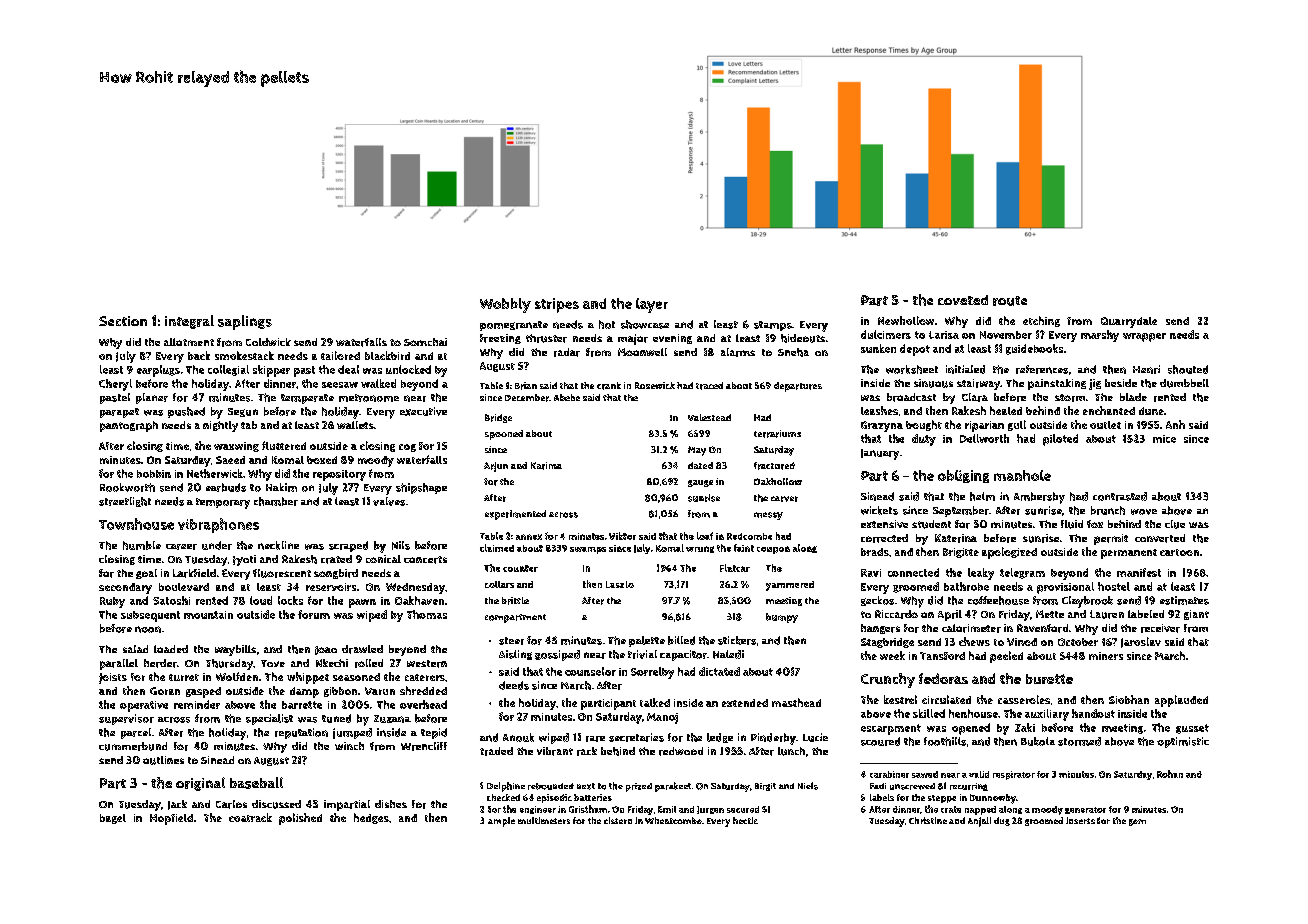 Image resolution: width=1308 pixels, height=924 pixels. What do you see at coordinates (979, 822) in the document?
I see `Anjali` at bounding box center [979, 822].
